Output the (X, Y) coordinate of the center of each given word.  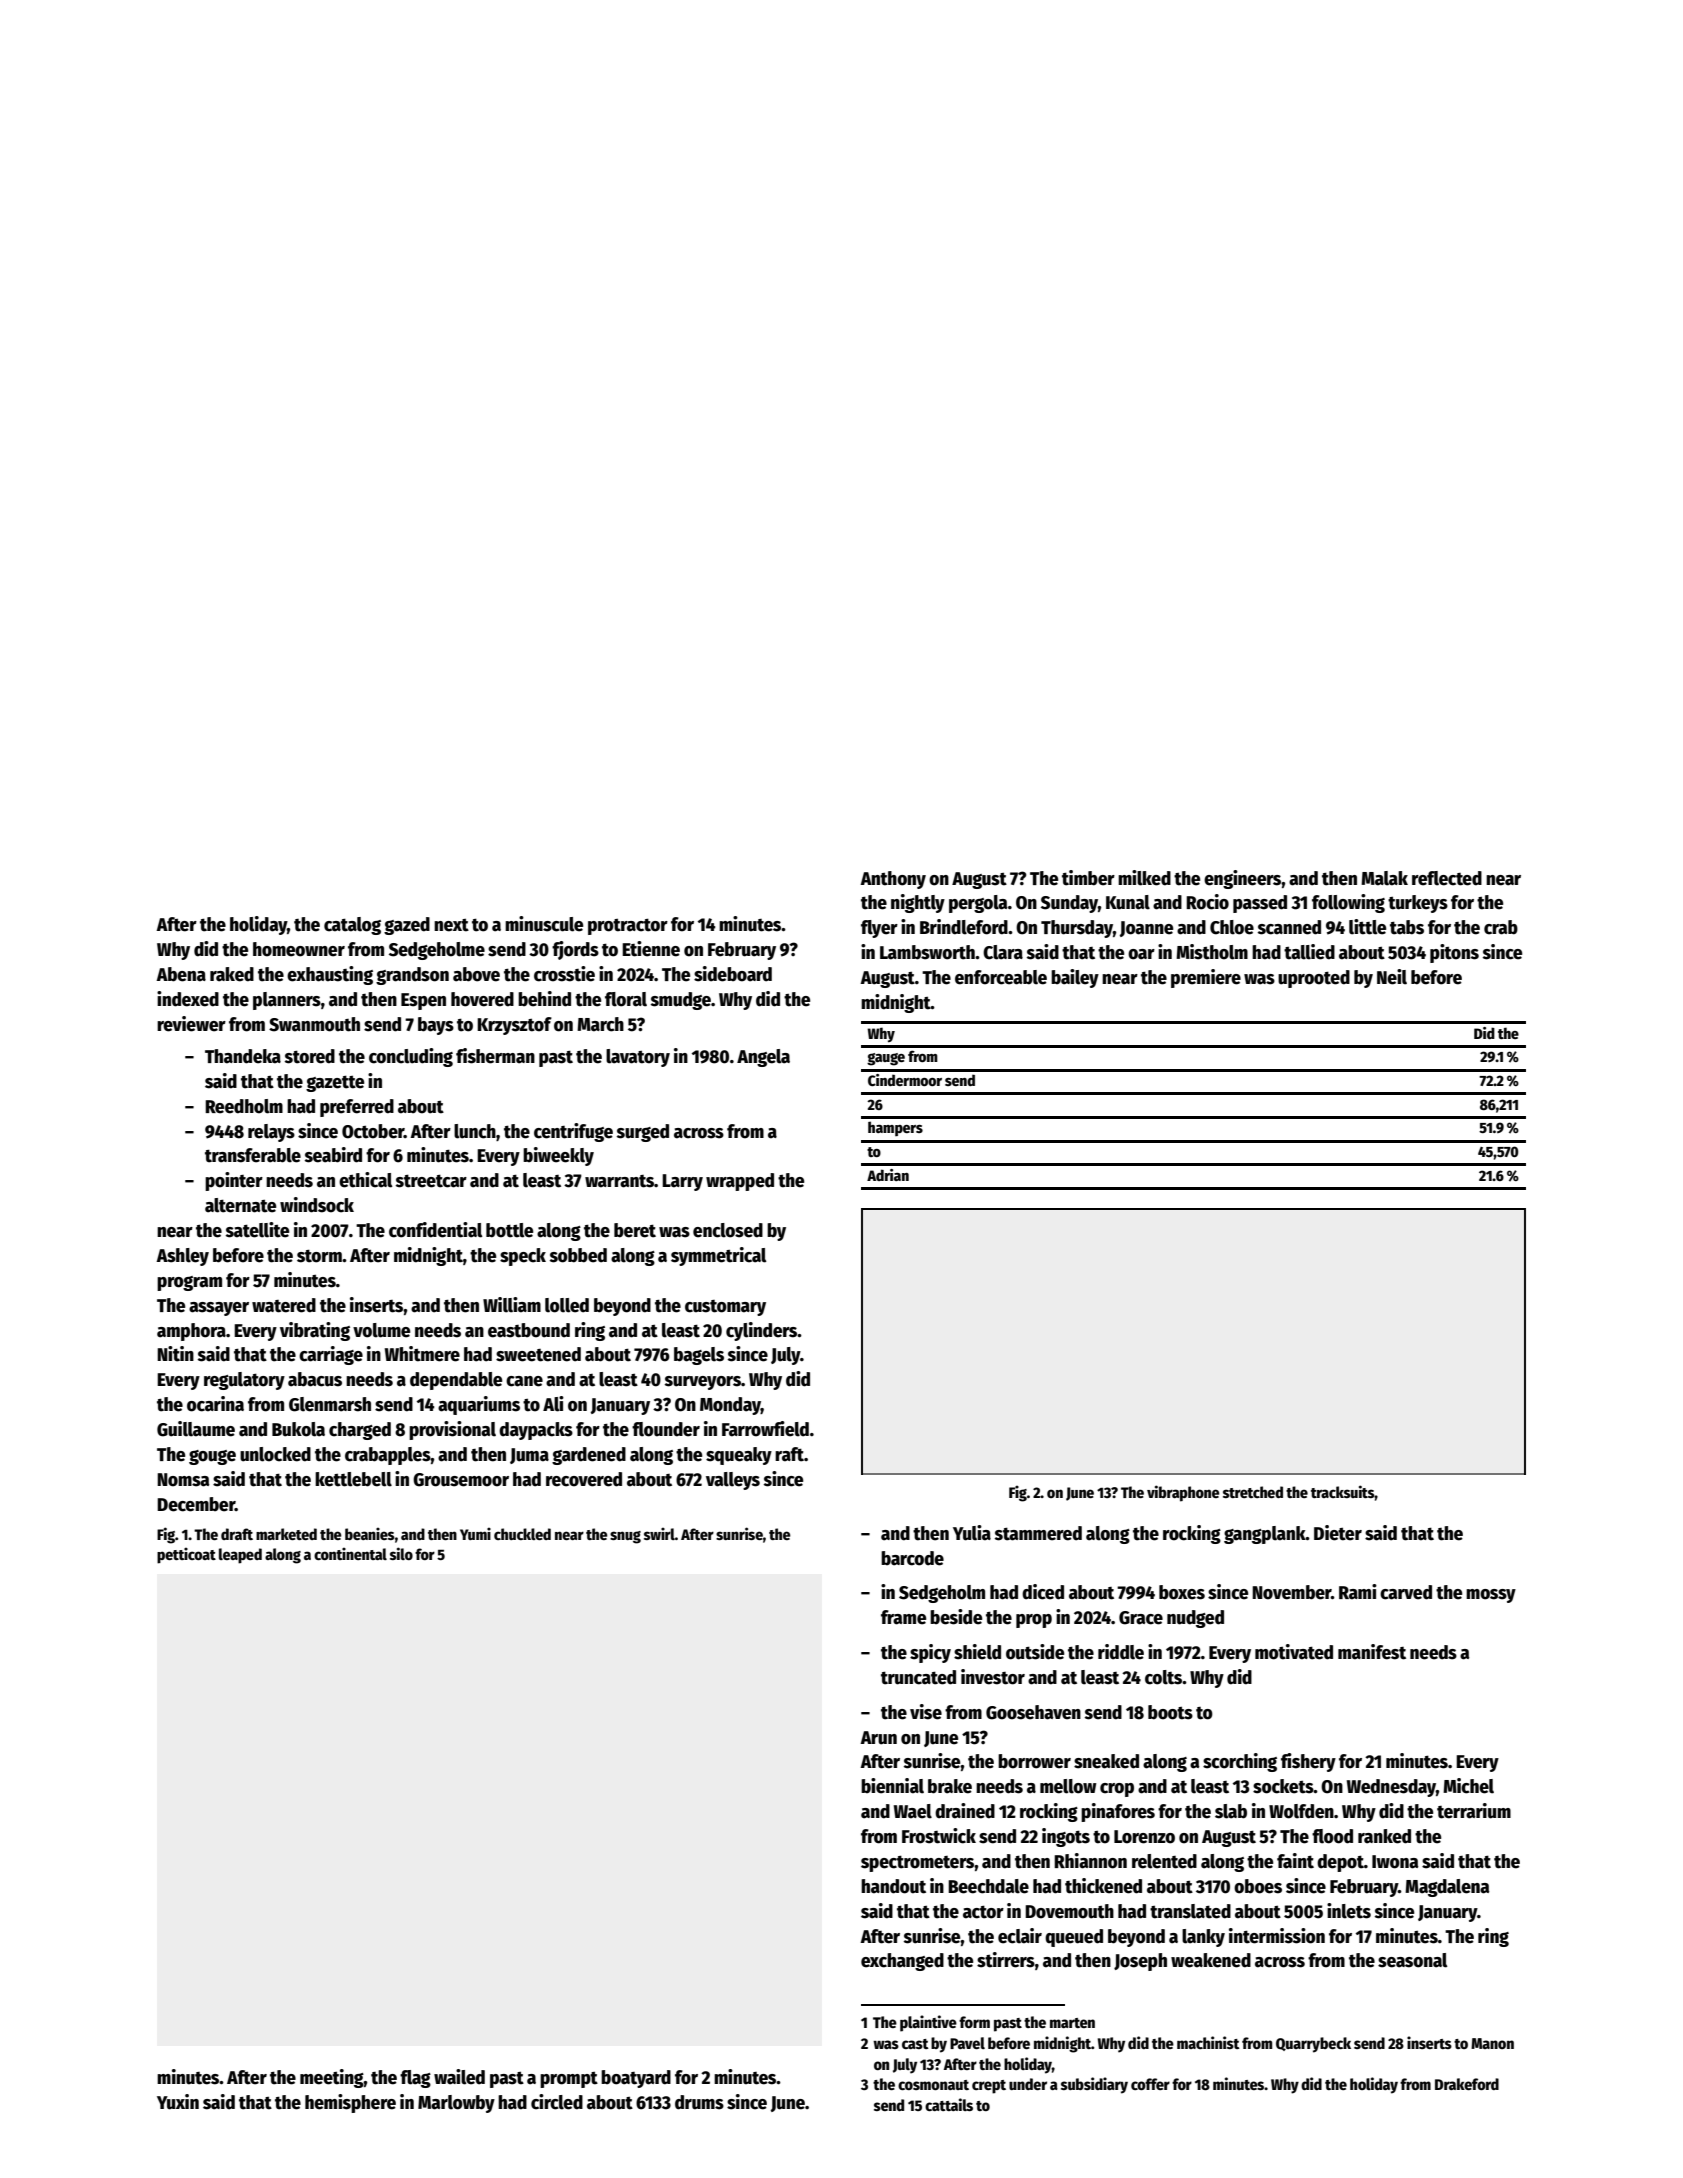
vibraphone (1183, 1493)
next (451, 925)
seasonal (1412, 1960)
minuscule (544, 924)
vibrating (315, 1331)
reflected (1447, 878)
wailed (459, 2077)
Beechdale (988, 1886)
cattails (949, 2104)
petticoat (186, 1556)
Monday (730, 1406)
